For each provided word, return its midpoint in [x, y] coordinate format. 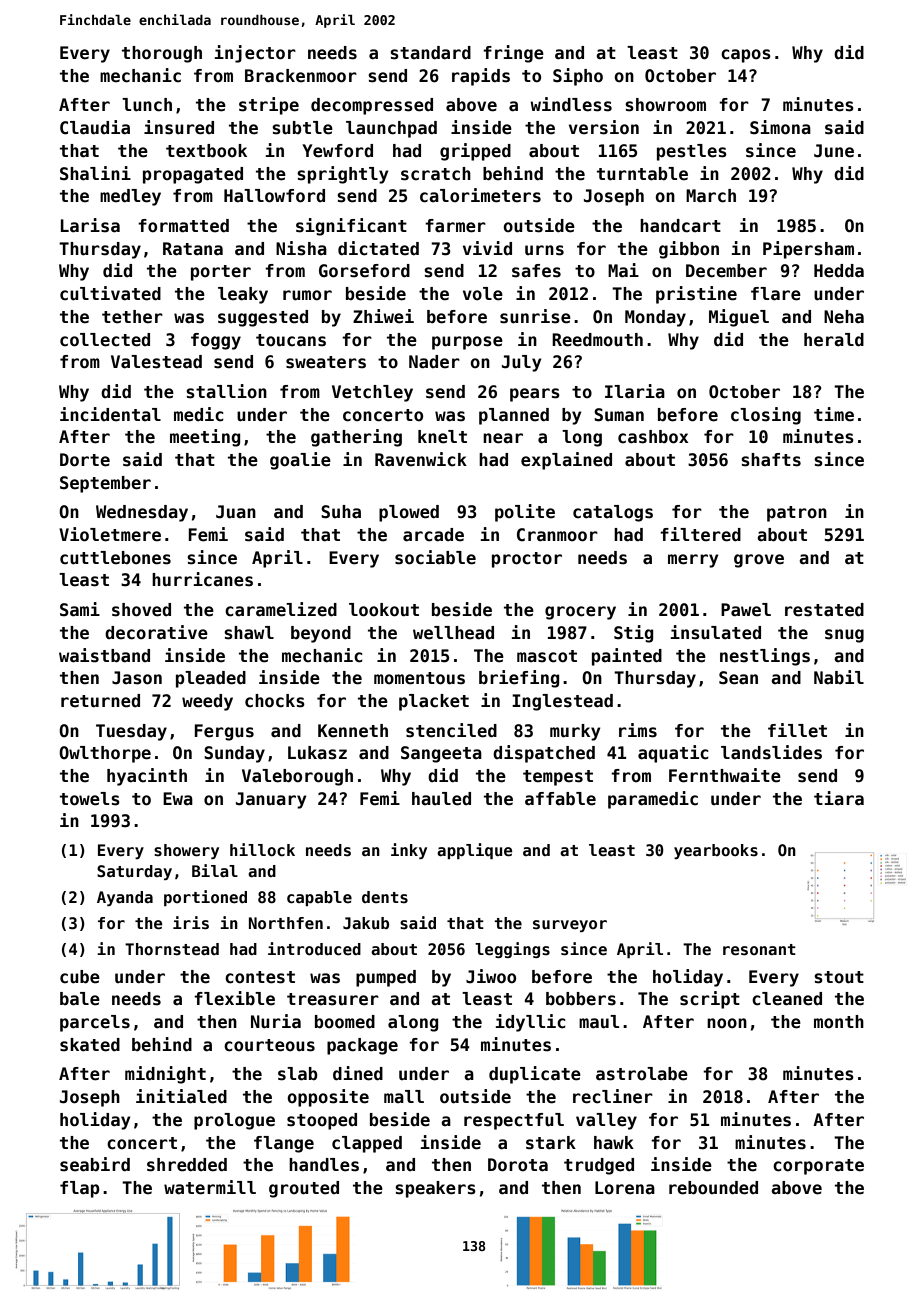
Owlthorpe [105, 754]
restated [824, 610]
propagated [193, 175]
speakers [435, 1189]
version [604, 127]
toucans [291, 340]
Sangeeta [441, 754]
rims [638, 730]
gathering [356, 438]
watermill [210, 1187]
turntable [642, 174]
